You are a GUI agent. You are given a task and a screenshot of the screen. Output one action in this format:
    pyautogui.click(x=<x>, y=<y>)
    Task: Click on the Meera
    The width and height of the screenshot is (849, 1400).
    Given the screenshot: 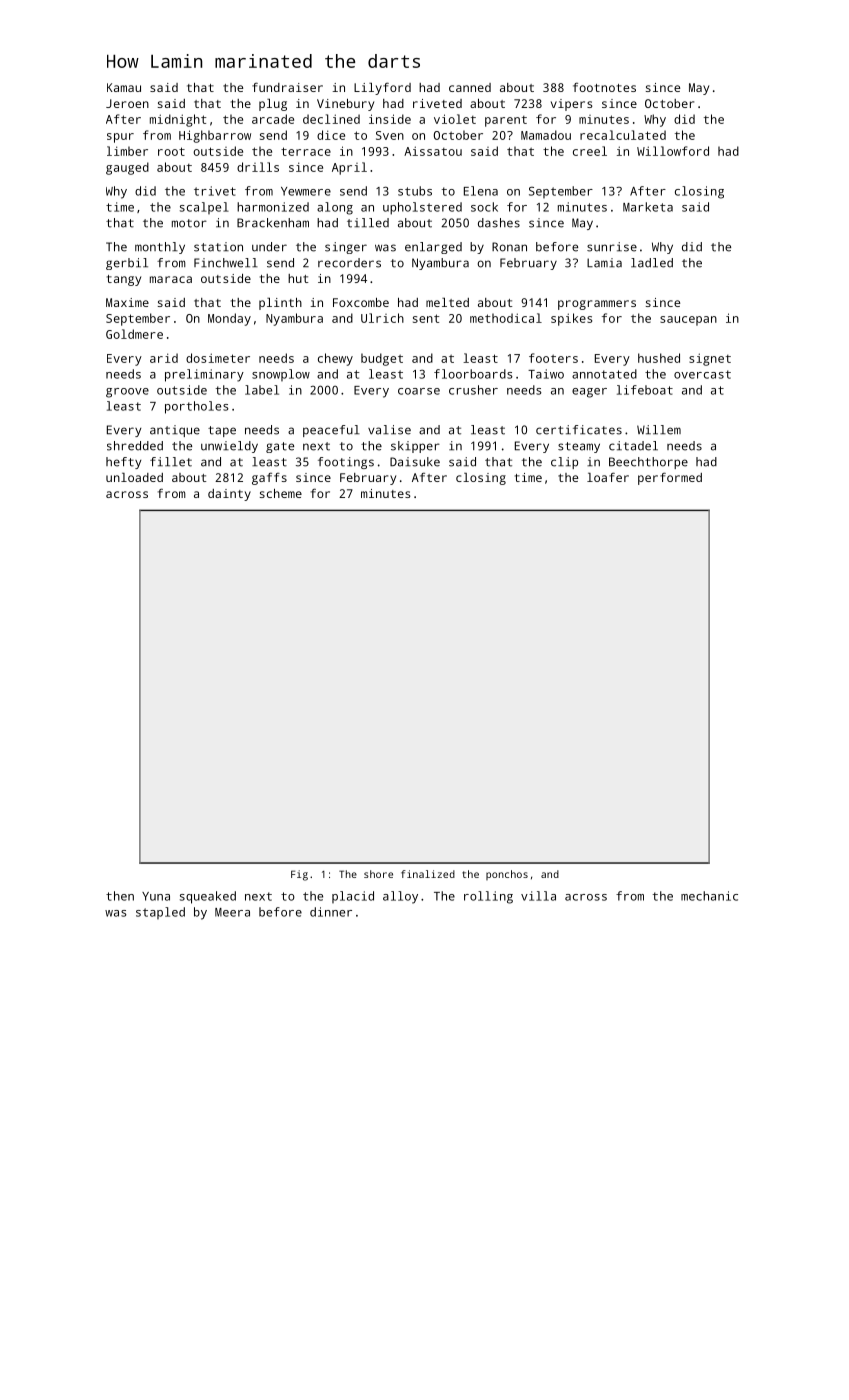 What is the action you would take?
    pyautogui.click(x=232, y=912)
